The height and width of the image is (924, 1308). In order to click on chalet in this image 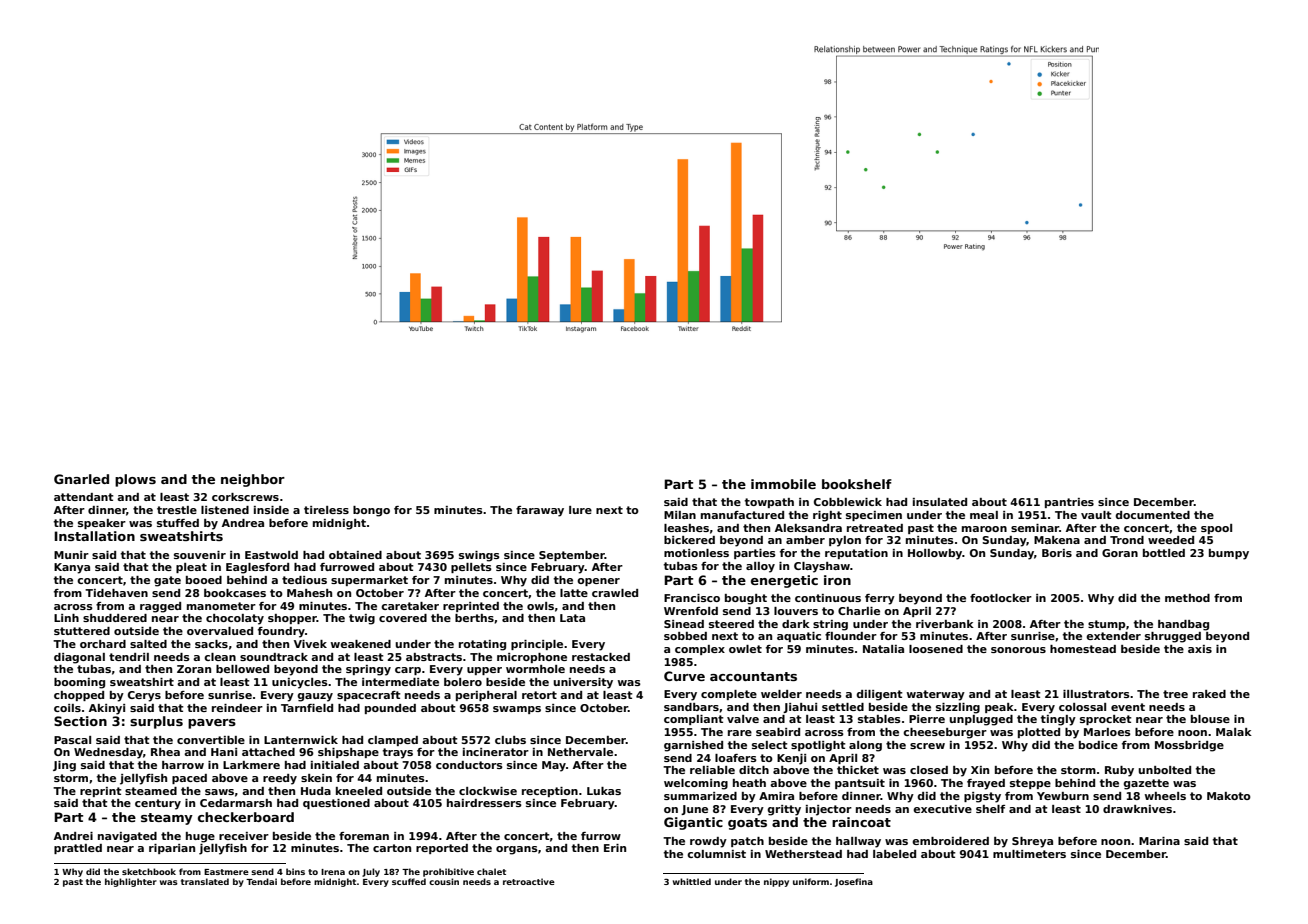, I will do `click(491, 871)`.
